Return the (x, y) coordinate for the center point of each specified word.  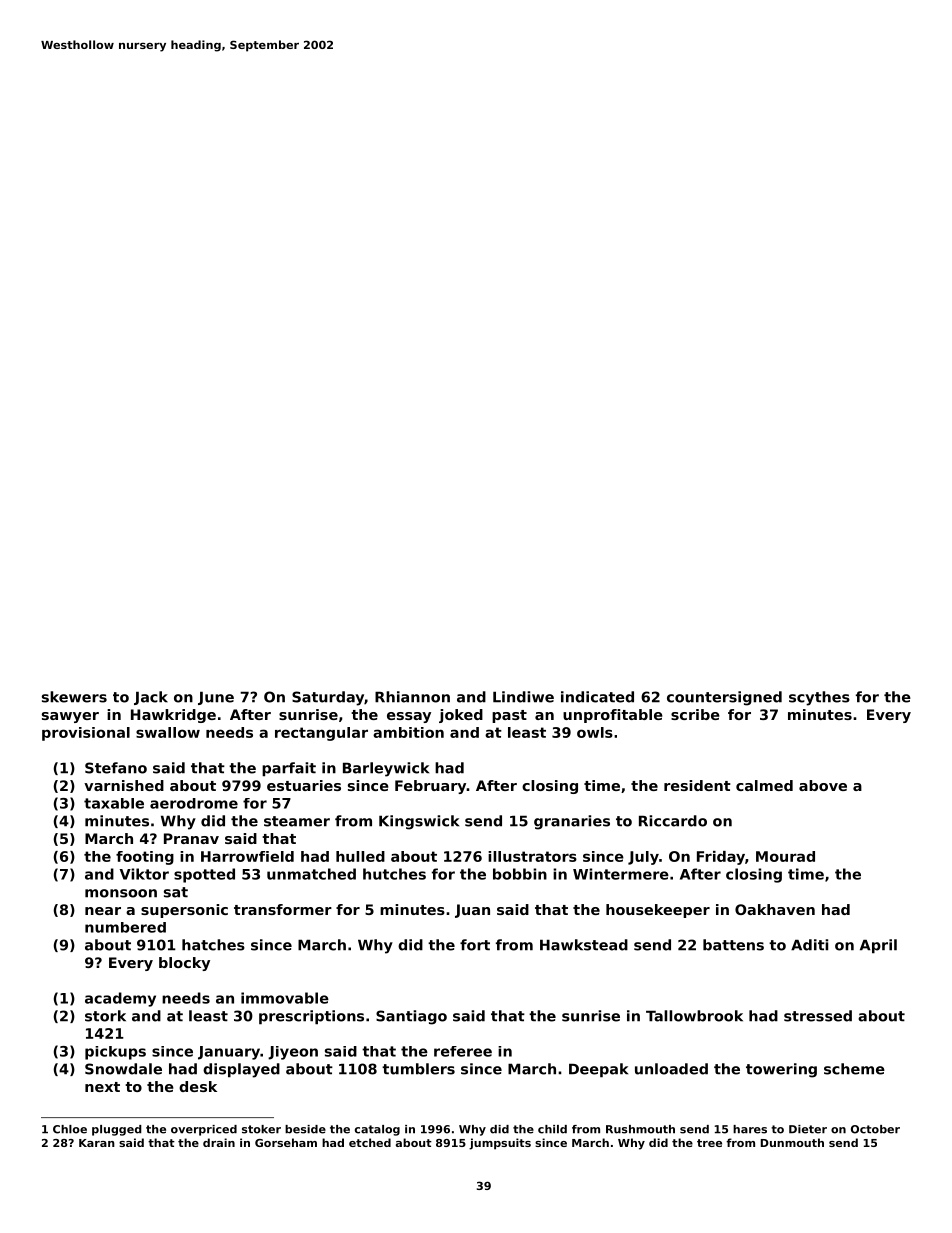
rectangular (321, 734)
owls (595, 732)
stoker (261, 1129)
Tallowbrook (694, 1016)
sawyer (70, 717)
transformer (283, 909)
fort (475, 945)
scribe (695, 714)
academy (120, 999)
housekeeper (658, 911)
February (431, 787)
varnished (124, 785)
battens (733, 945)
